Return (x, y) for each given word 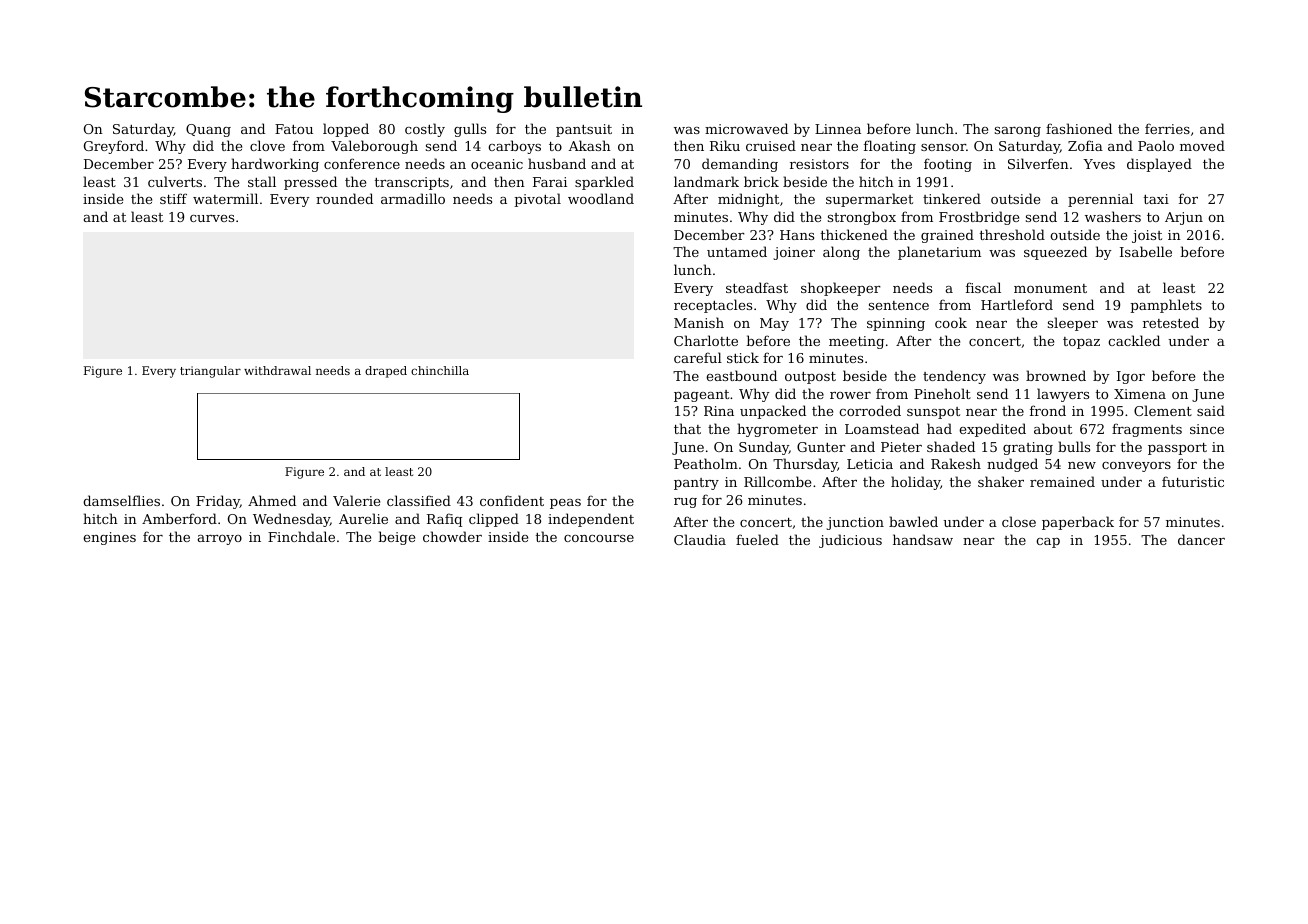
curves (212, 218)
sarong (1018, 132)
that (687, 428)
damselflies (121, 500)
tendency (954, 377)
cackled (1134, 340)
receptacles (713, 306)
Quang (208, 130)
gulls (470, 130)
